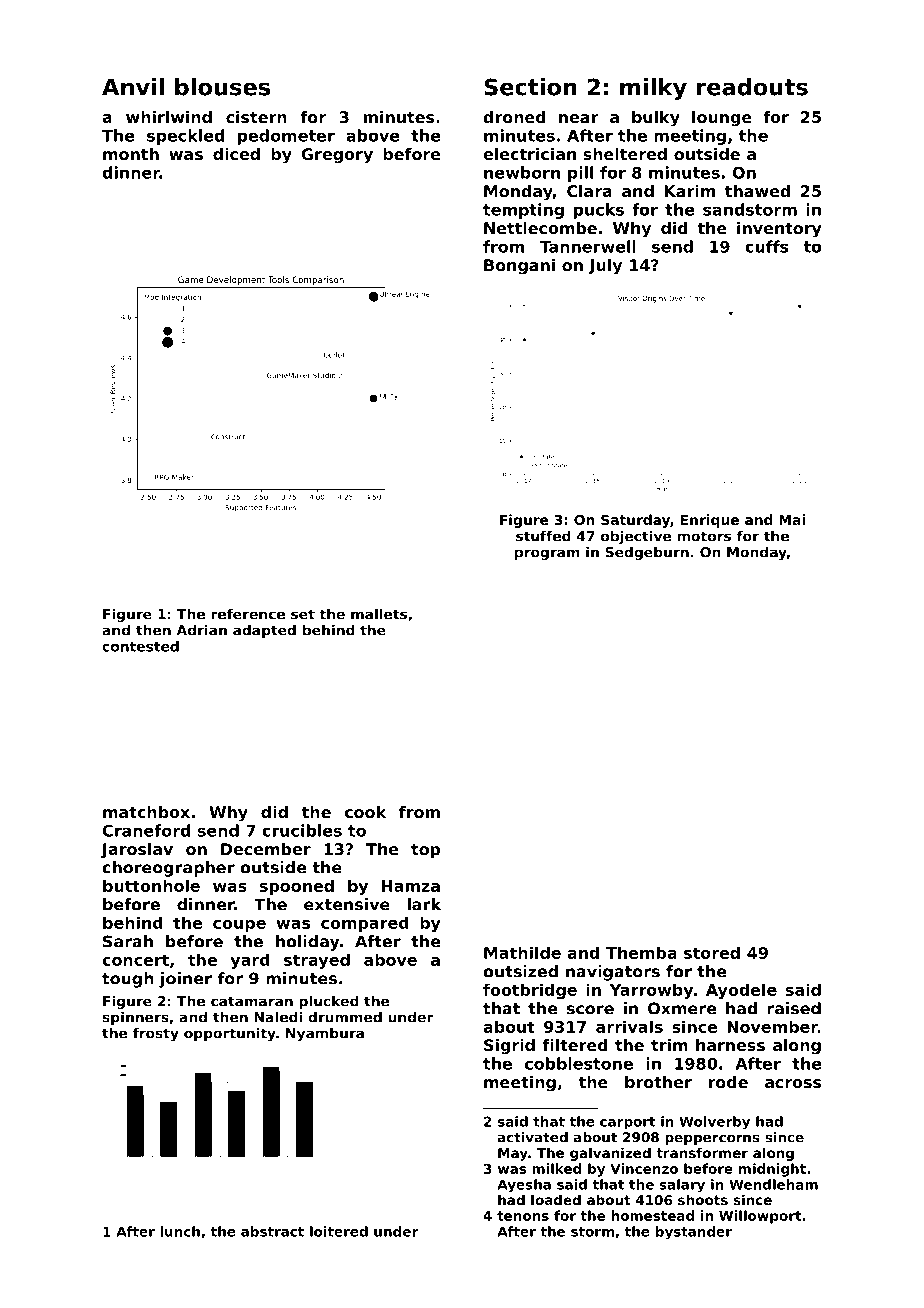 The height and width of the screenshot is (1308, 924). I want to click on lunch, so click(180, 1231).
